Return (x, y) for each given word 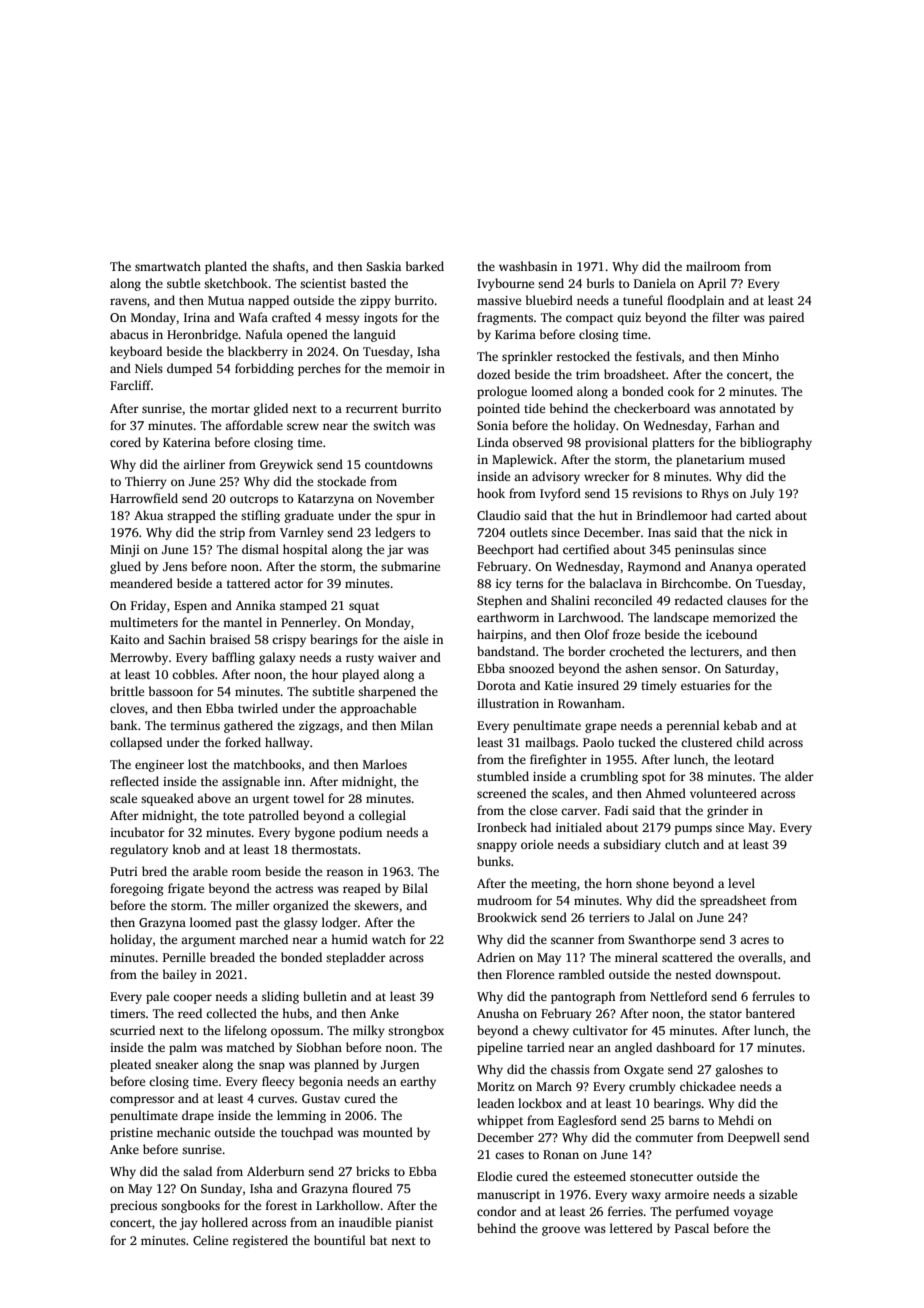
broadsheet (635, 374)
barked (425, 266)
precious (133, 1207)
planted (226, 267)
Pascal (692, 1228)
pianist (414, 1224)
